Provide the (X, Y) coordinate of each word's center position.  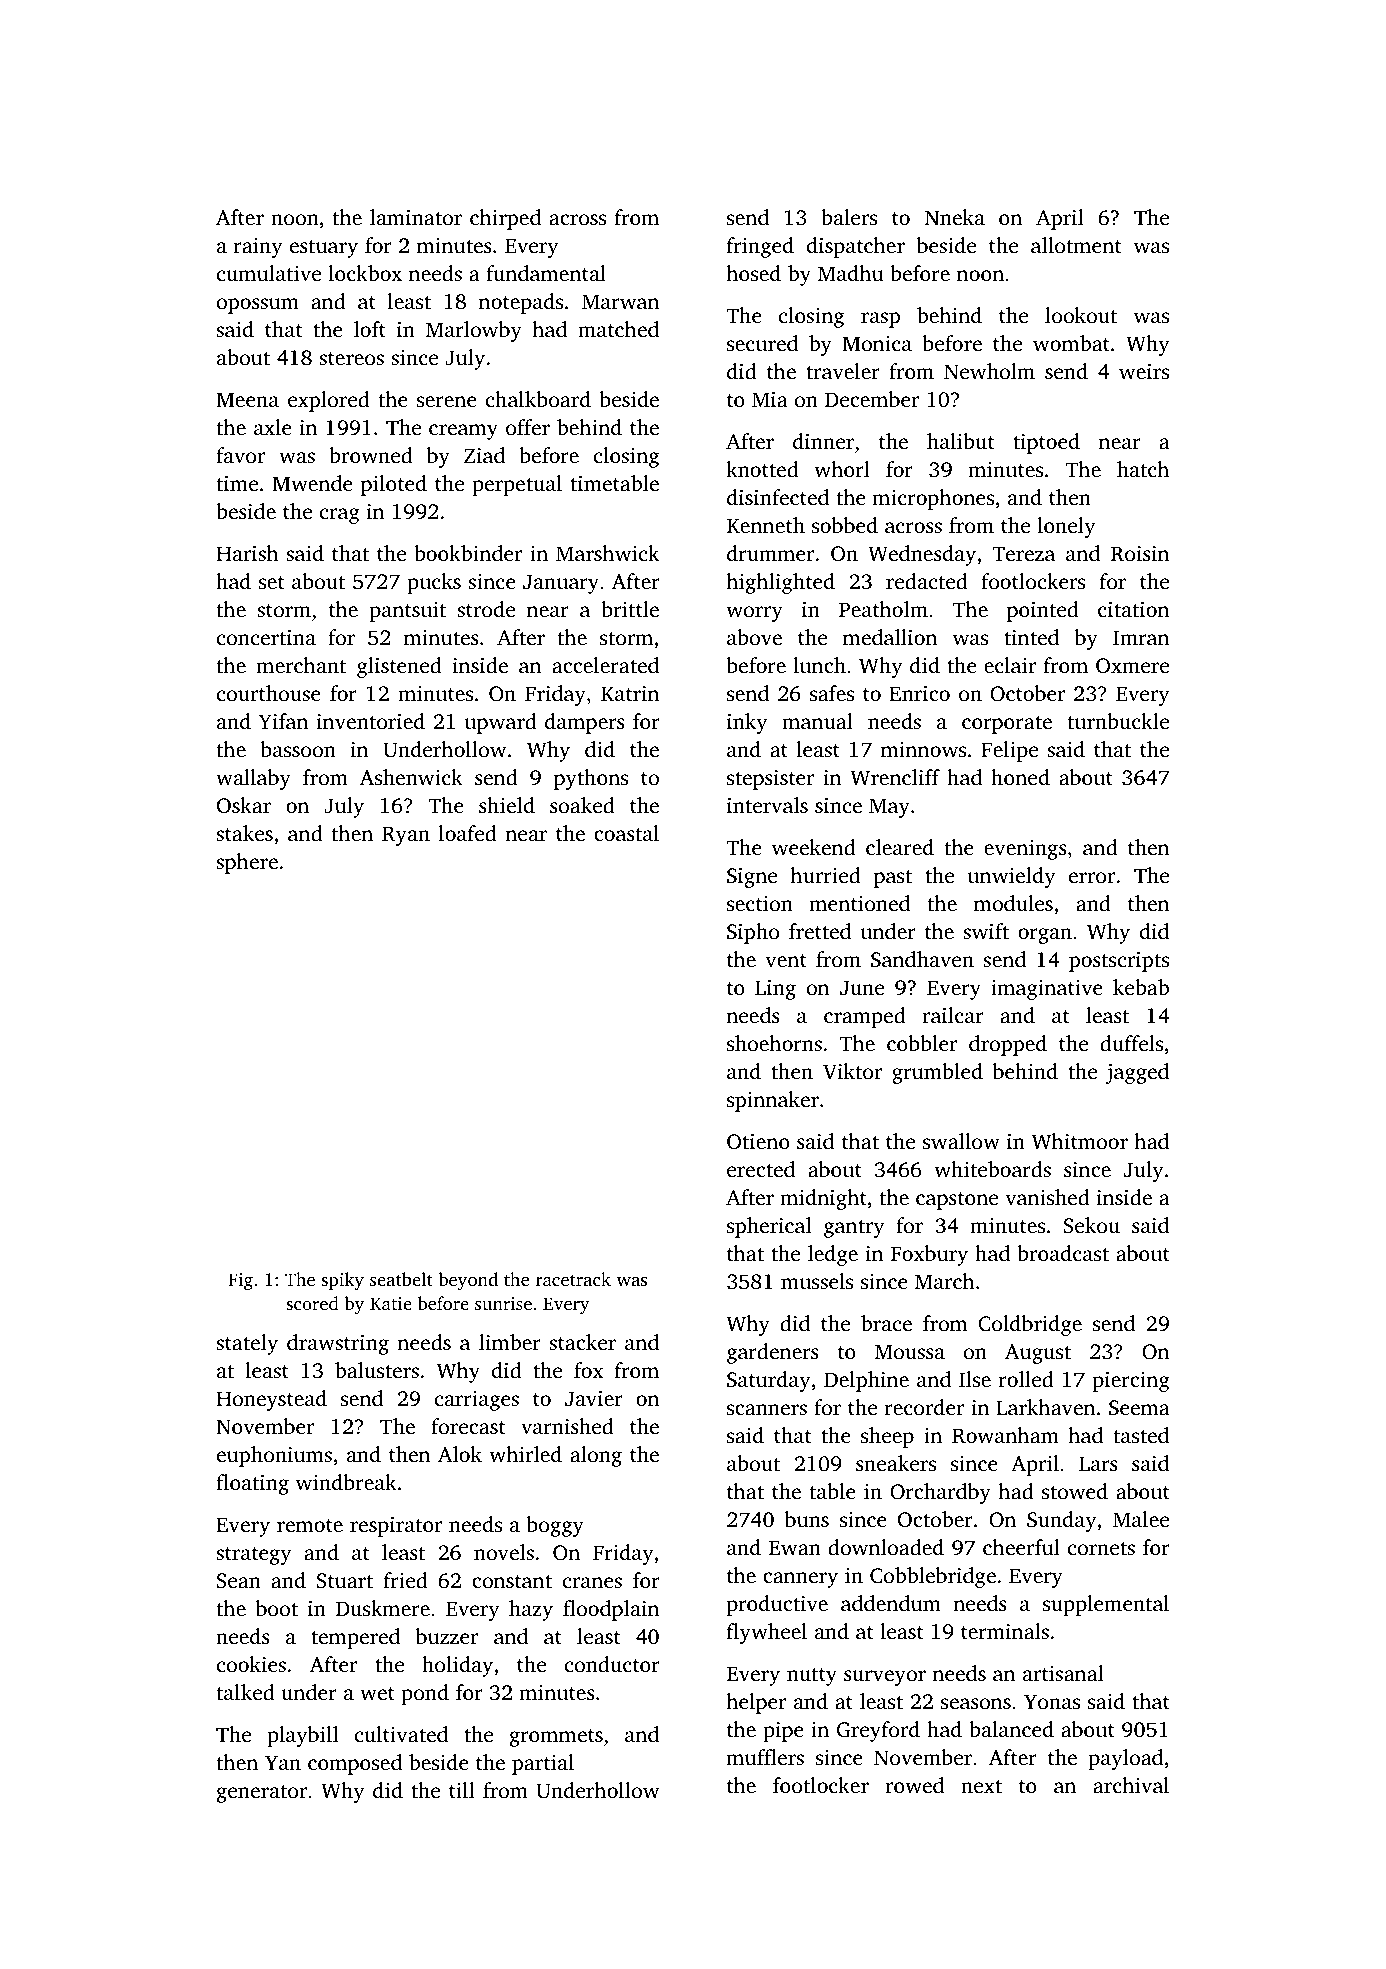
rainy (258, 248)
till (462, 1790)
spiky (342, 1281)
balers (849, 217)
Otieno (758, 1142)
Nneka (955, 217)
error (1092, 877)
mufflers (765, 1757)
